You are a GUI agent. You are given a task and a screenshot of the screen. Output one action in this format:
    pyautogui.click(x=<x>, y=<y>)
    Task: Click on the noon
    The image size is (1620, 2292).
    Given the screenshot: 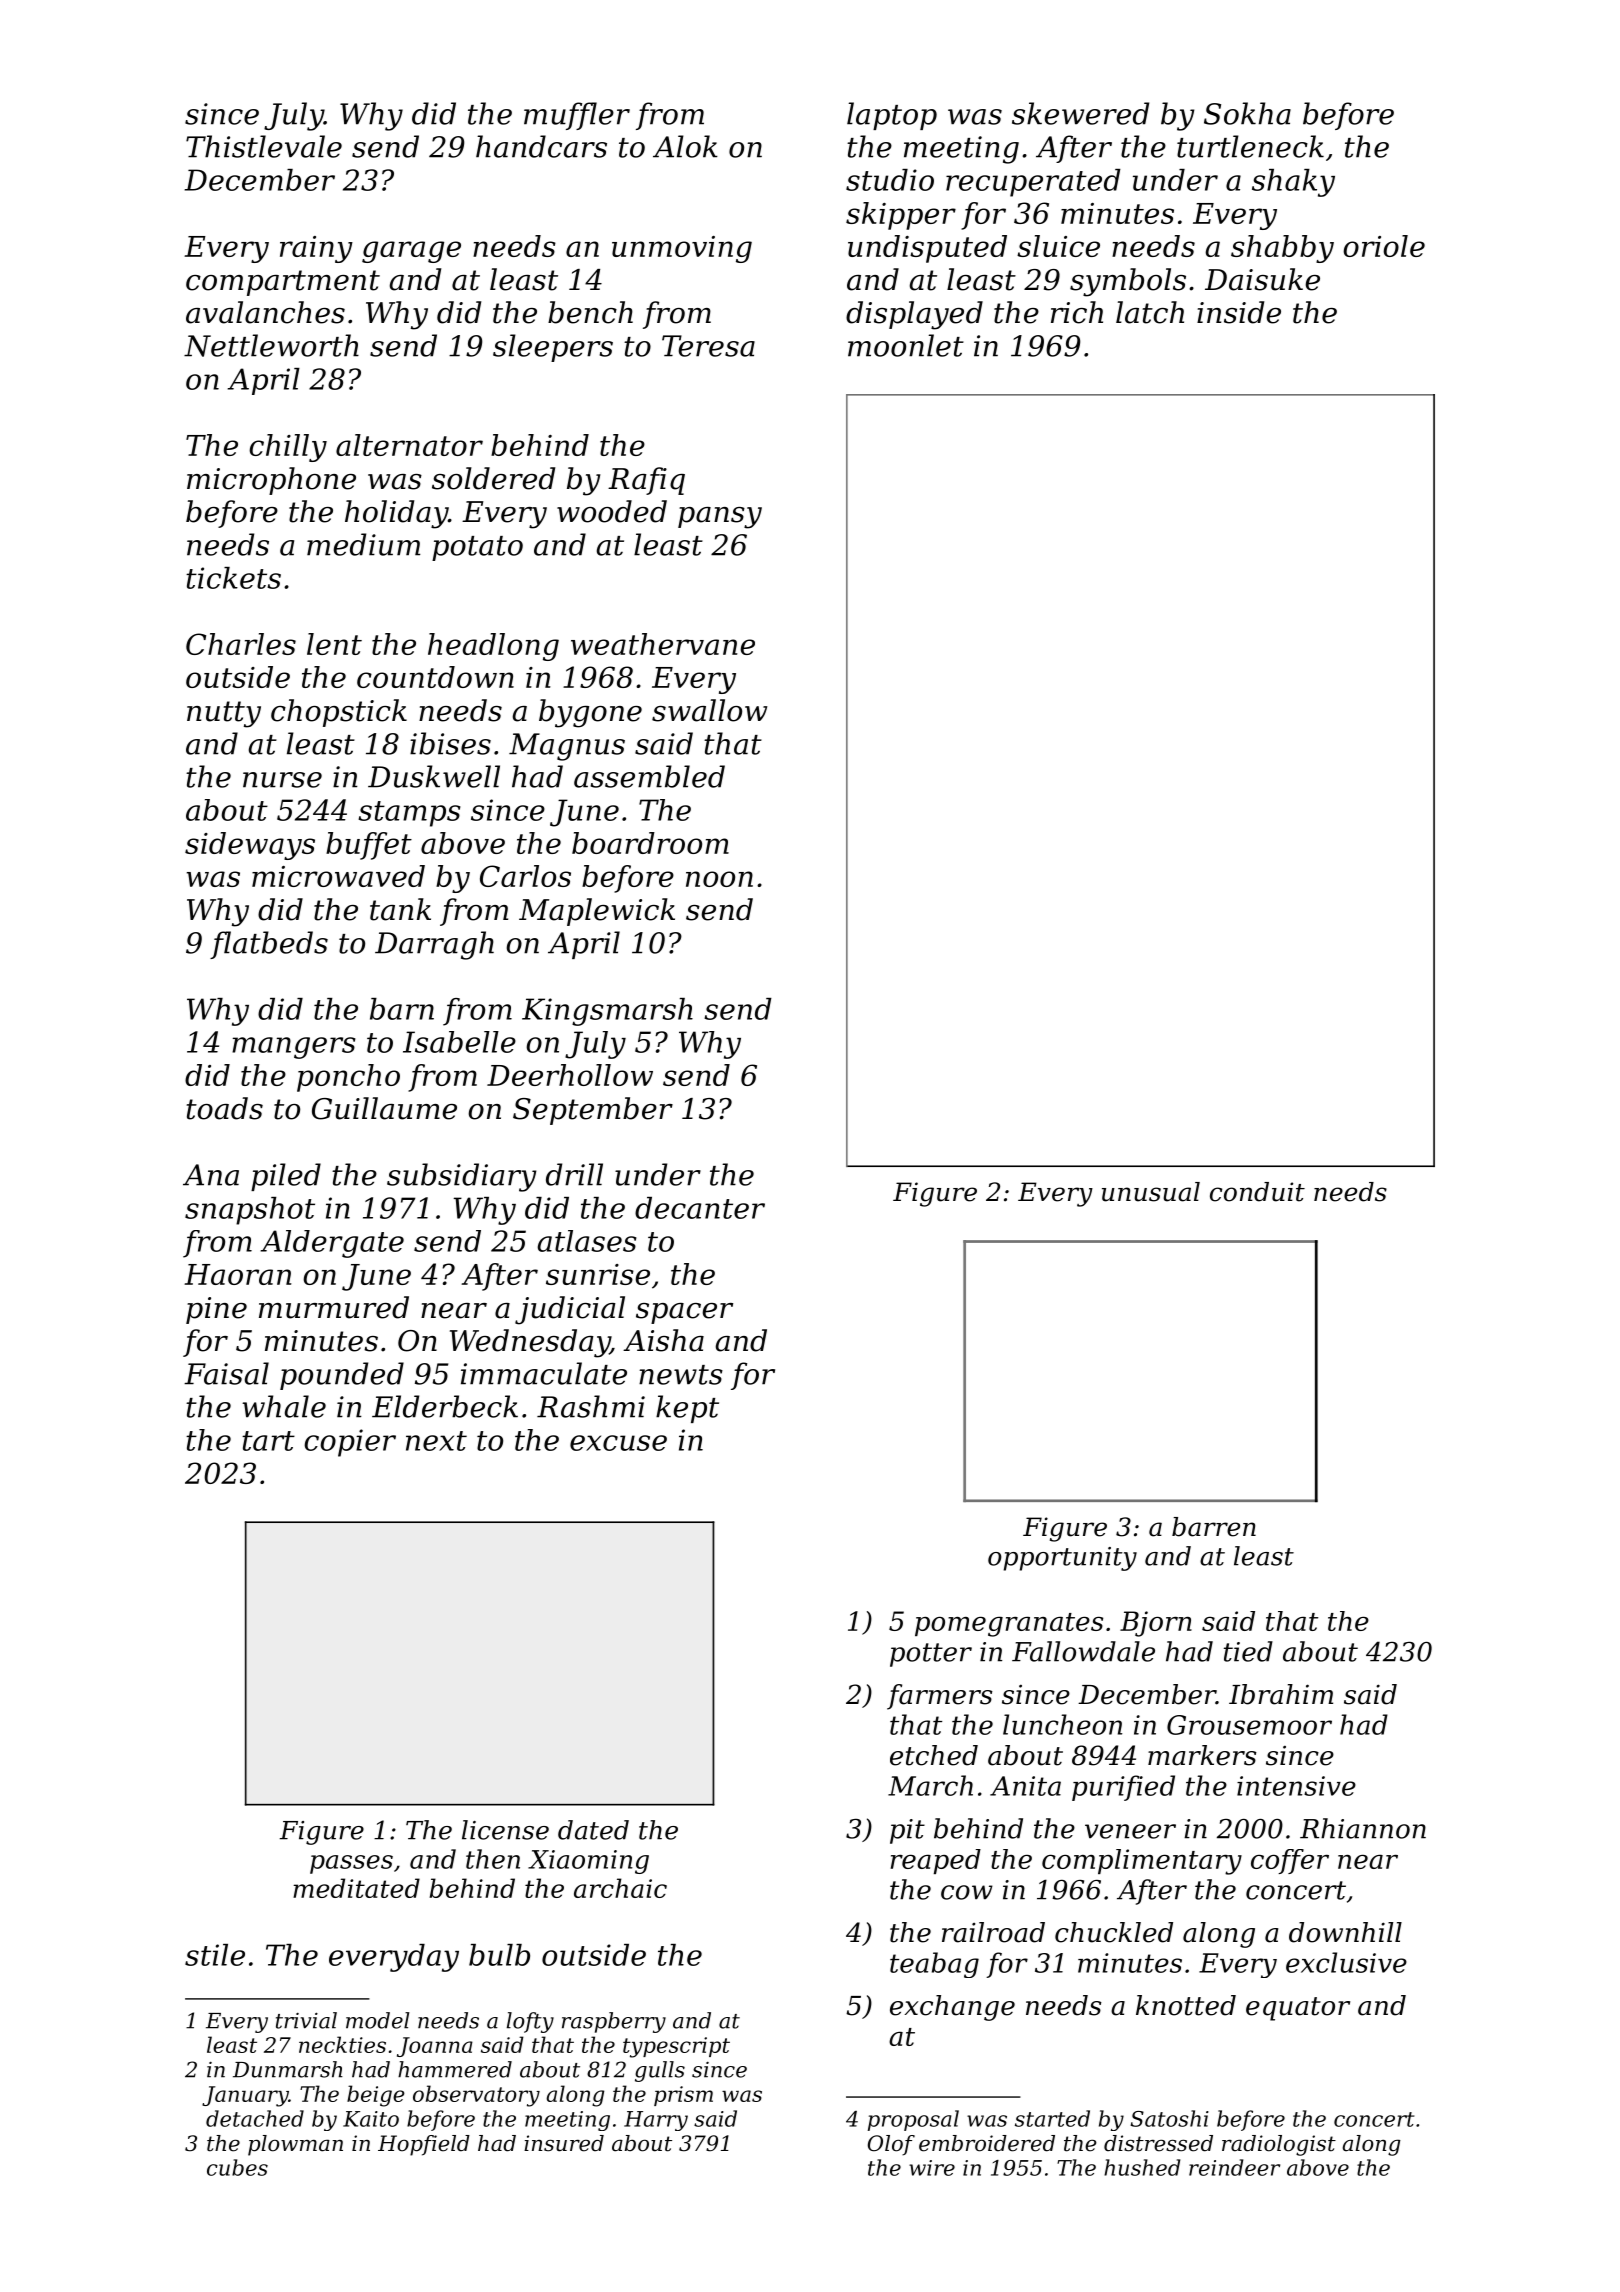 What is the action you would take?
    pyautogui.click(x=719, y=879)
